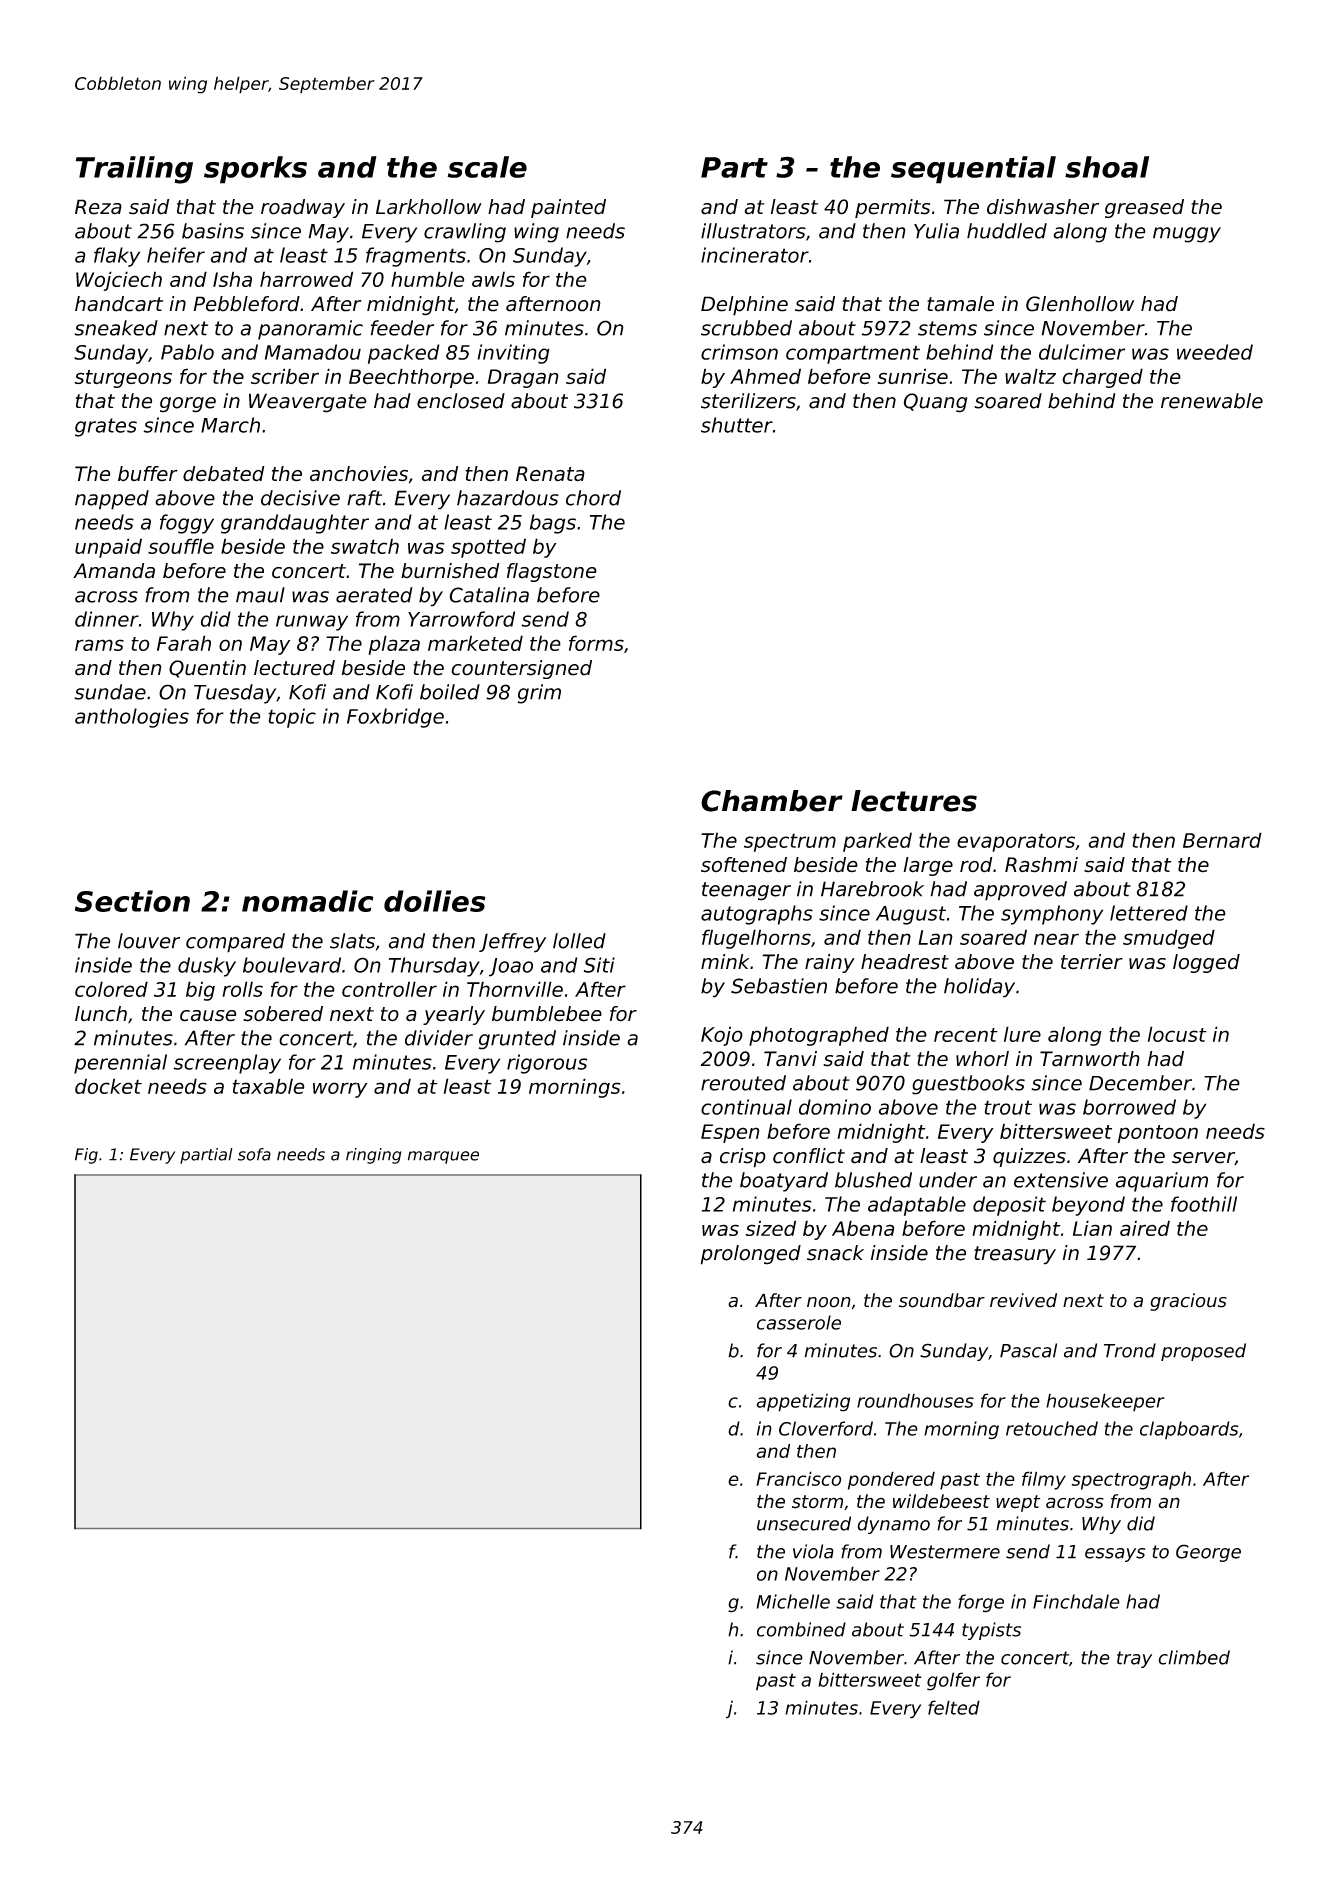 This screenshot has width=1342, height=1898. Describe the element at coordinates (86, 1156) in the screenshot. I see `Fig` at that location.
